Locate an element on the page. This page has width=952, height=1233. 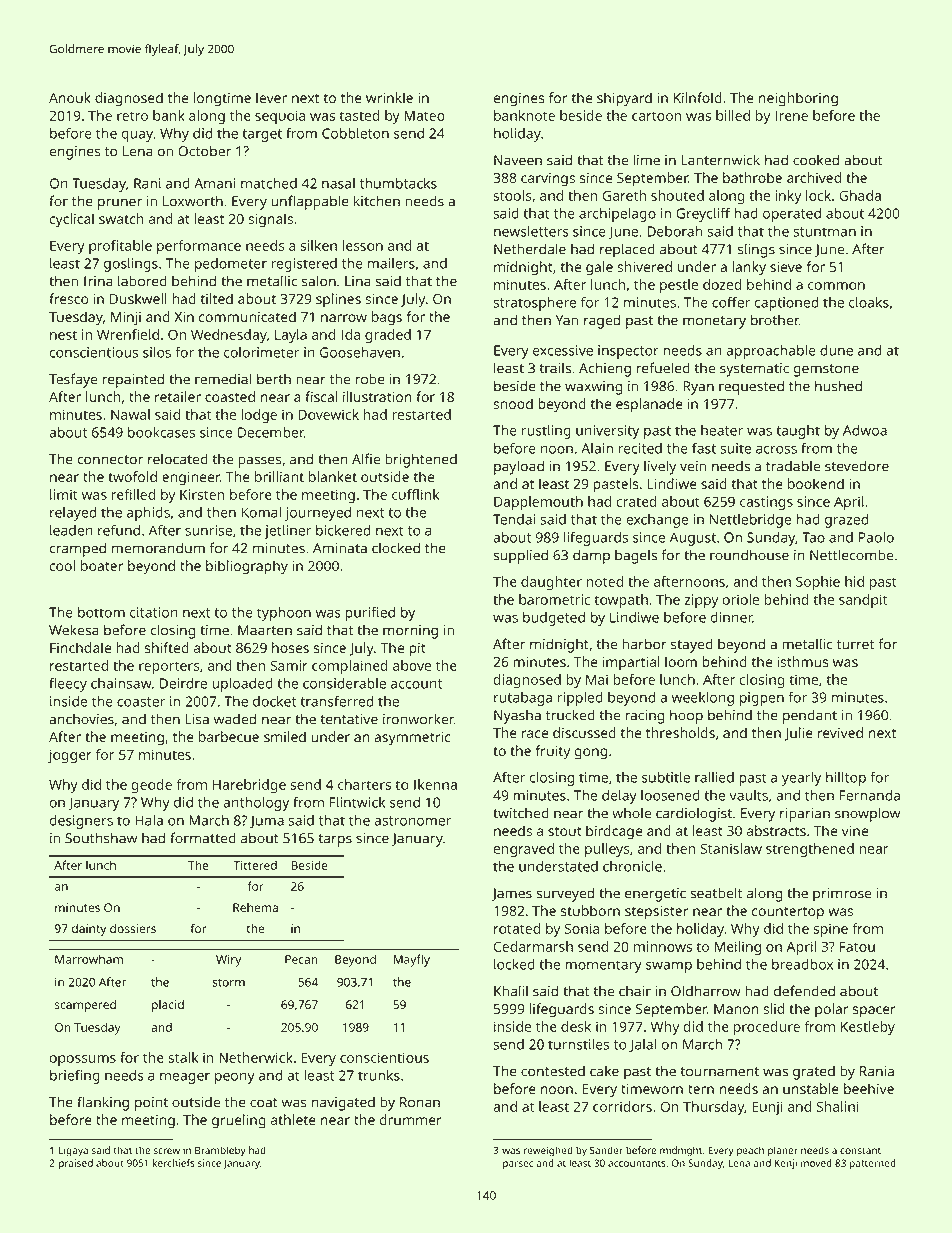
pestle is located at coordinates (679, 286).
